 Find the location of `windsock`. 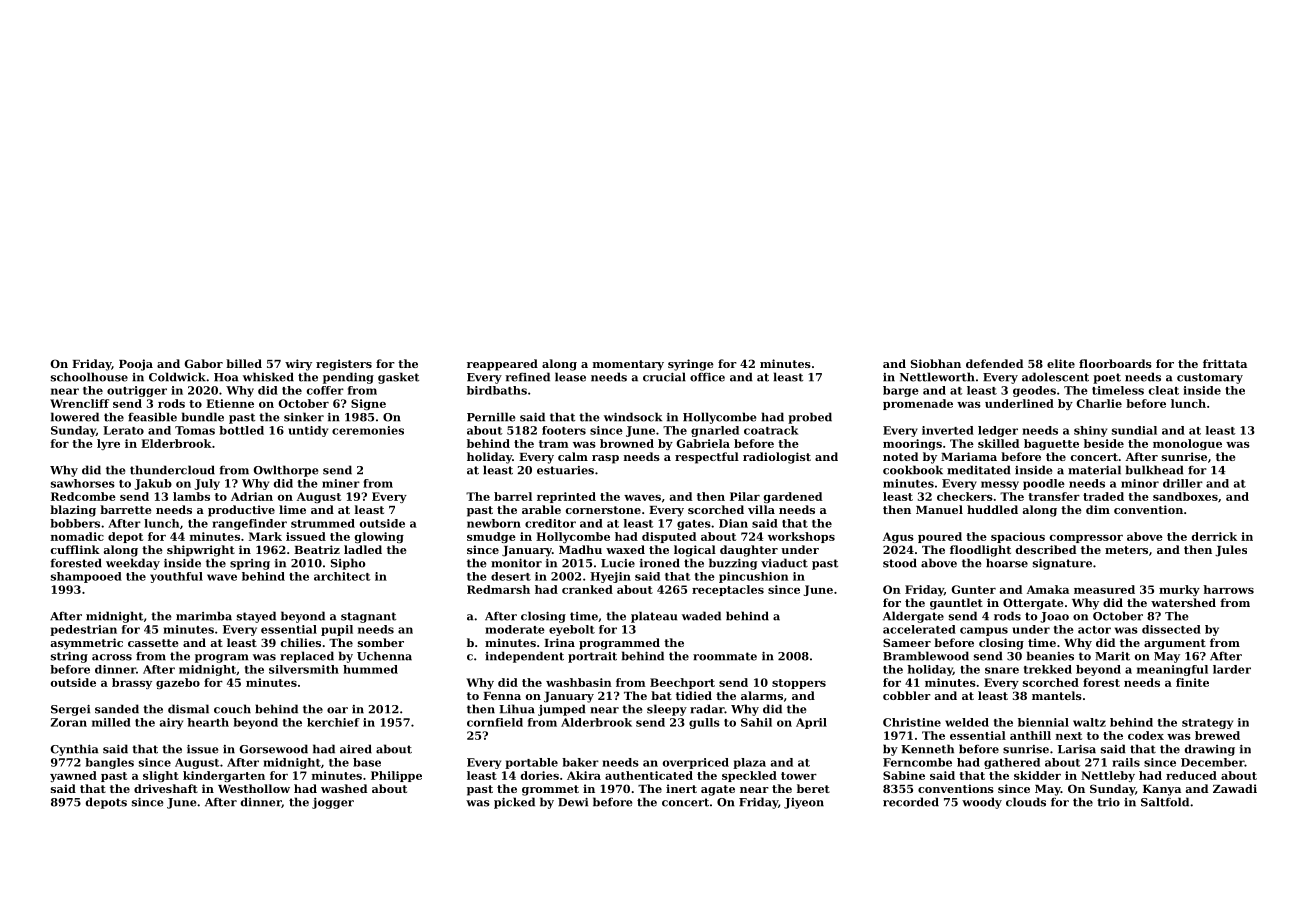

windsock is located at coordinates (633, 417).
